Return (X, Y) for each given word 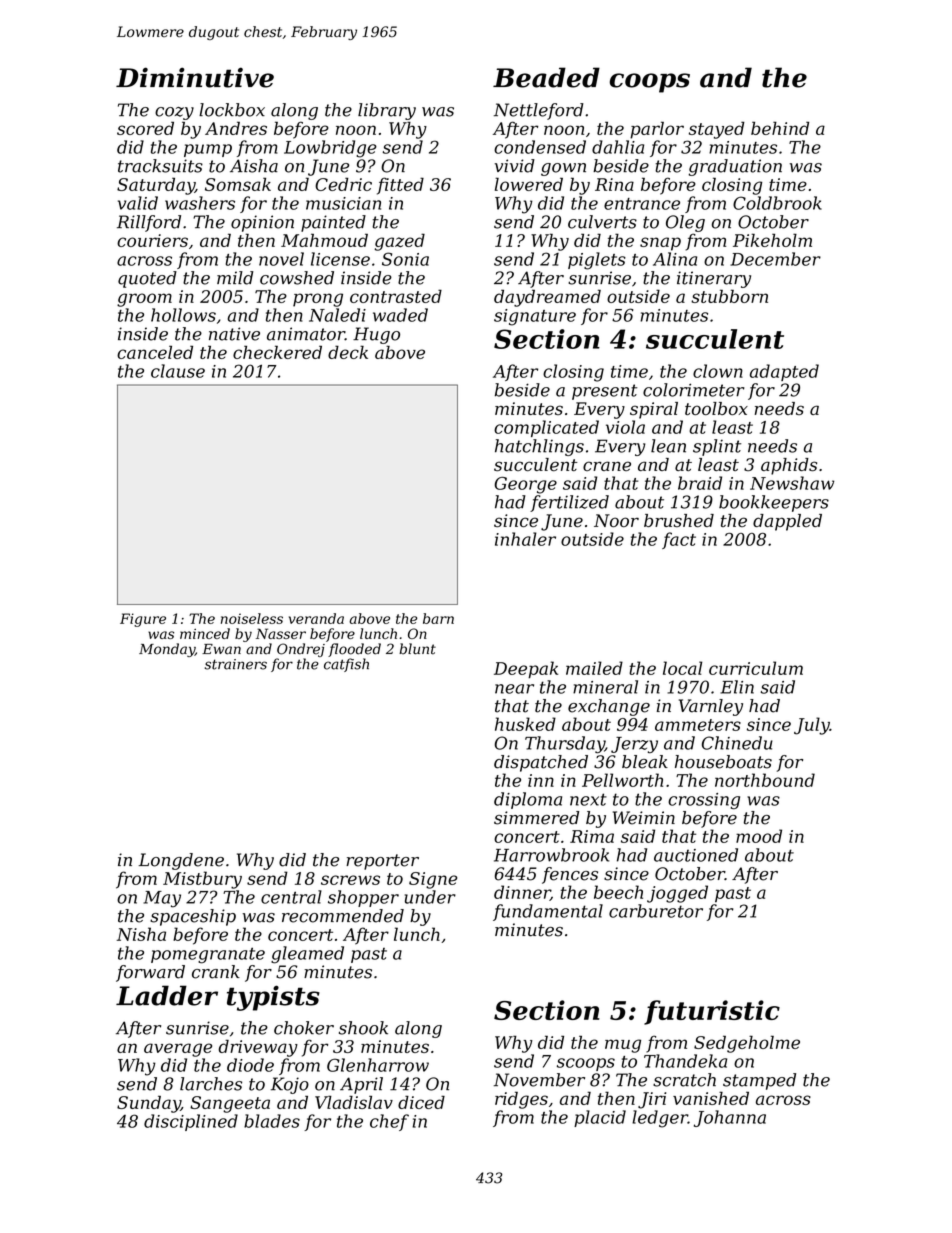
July (812, 726)
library (387, 111)
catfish (346, 665)
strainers (236, 664)
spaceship (193, 917)
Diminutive (195, 77)
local (682, 668)
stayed (717, 130)
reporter (382, 862)
